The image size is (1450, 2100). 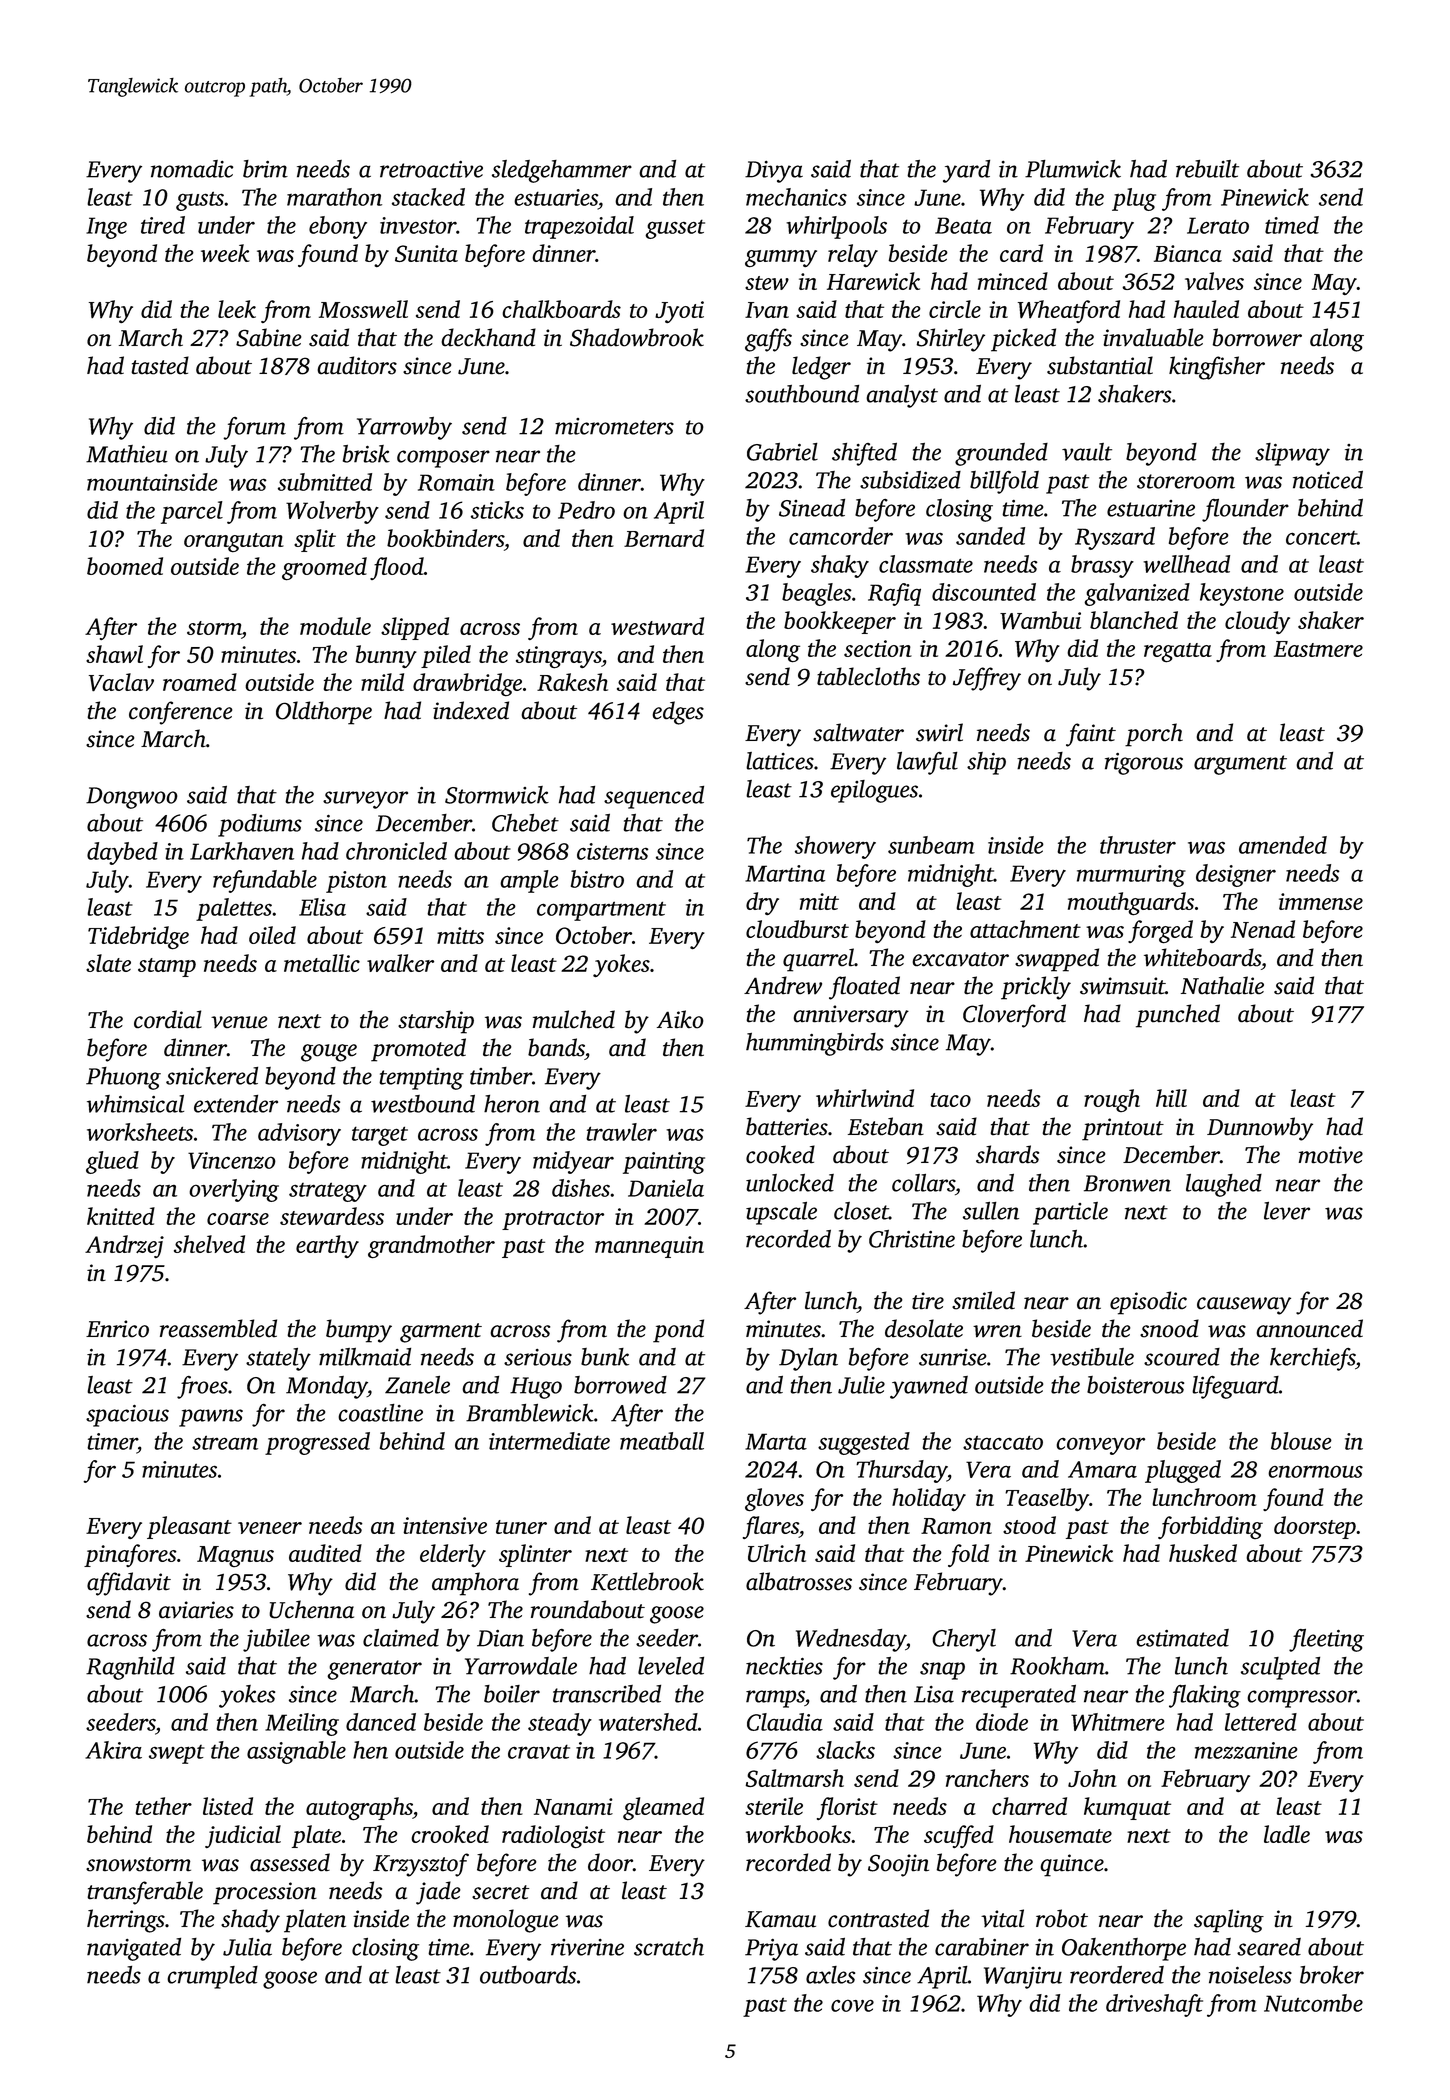 What do you see at coordinates (572, 682) in the document?
I see `Rakesh` at bounding box center [572, 682].
